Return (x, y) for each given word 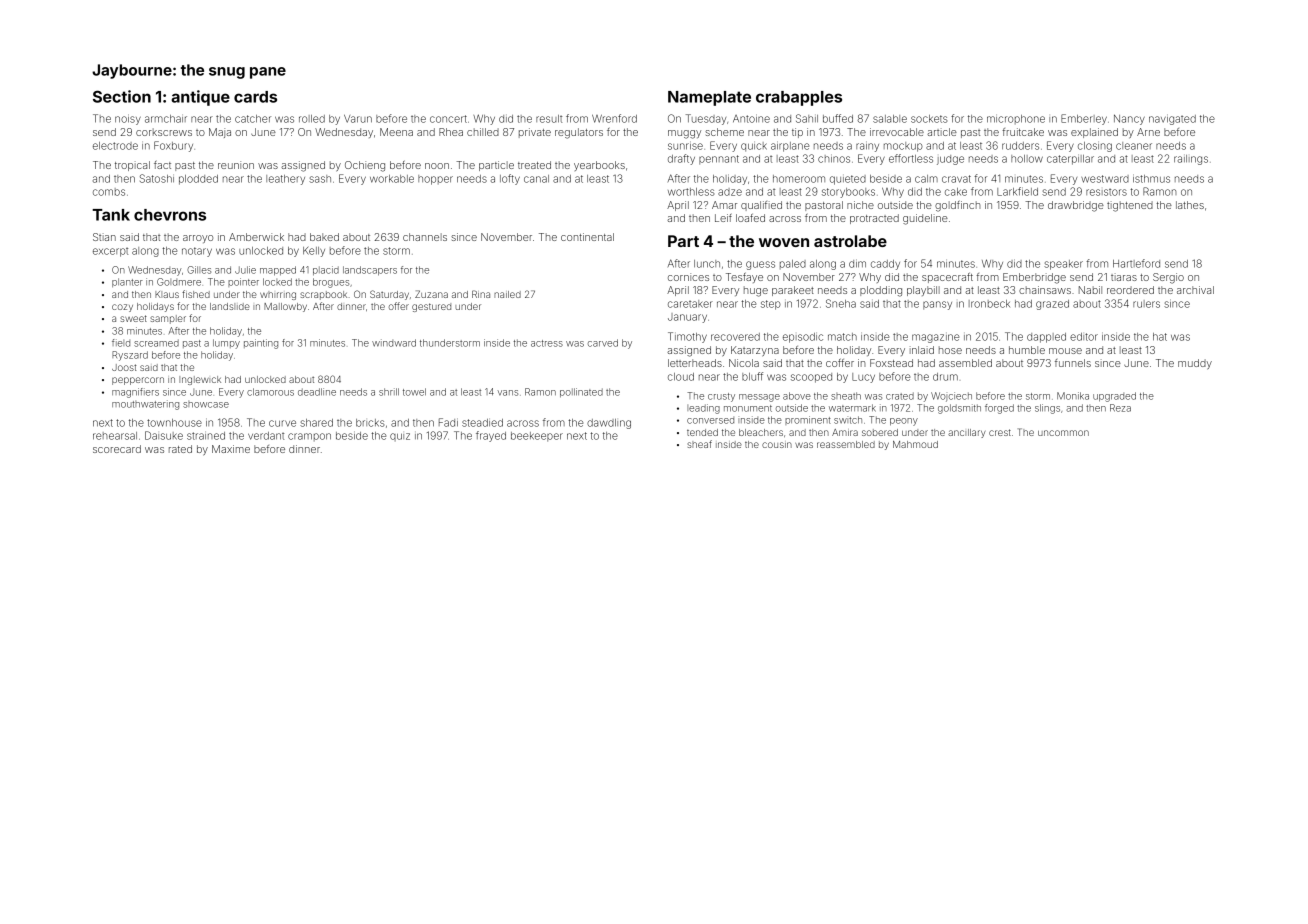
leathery (285, 180)
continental (587, 237)
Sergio (1168, 278)
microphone (1016, 119)
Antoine (751, 118)
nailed (507, 294)
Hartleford (1136, 263)
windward (394, 343)
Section (122, 96)
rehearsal (115, 436)
